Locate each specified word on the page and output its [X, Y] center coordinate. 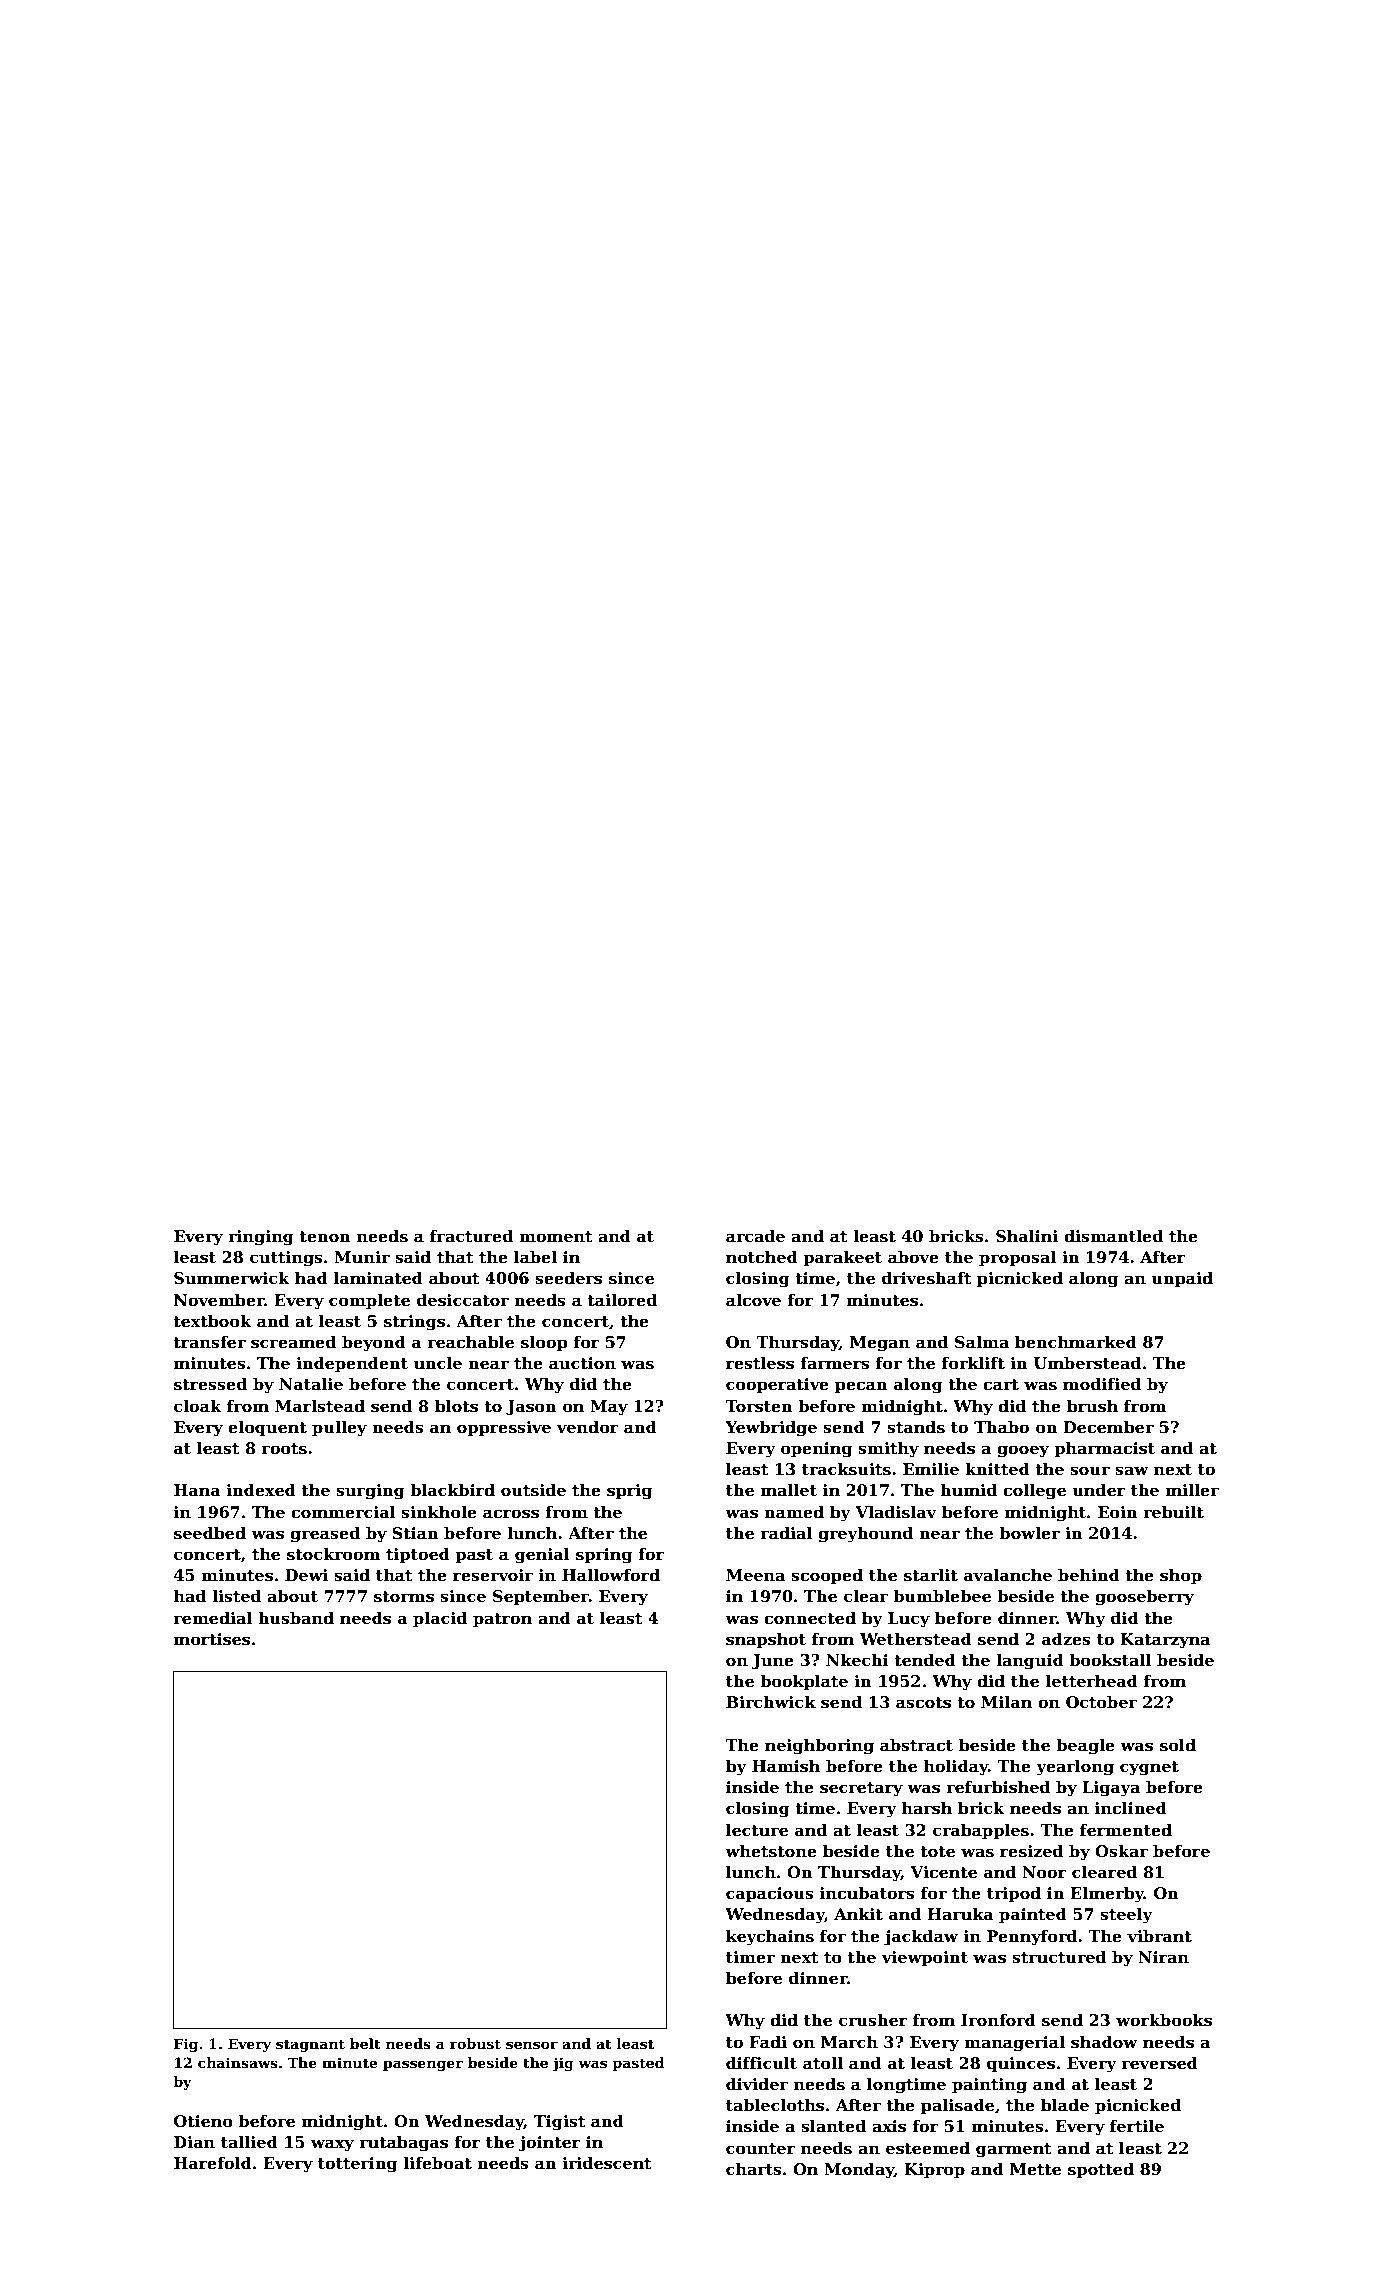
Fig [186, 2045]
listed [236, 1596]
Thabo [1001, 1427]
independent [352, 1365]
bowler [1029, 1533]
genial [542, 1556]
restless [760, 1363]
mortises [212, 1639]
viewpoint [924, 1959]
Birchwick [771, 1702]
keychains [770, 1938]
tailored [622, 1300]
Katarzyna [1165, 1641]
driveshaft [927, 1278]
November [219, 1300]
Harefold [213, 2163]
